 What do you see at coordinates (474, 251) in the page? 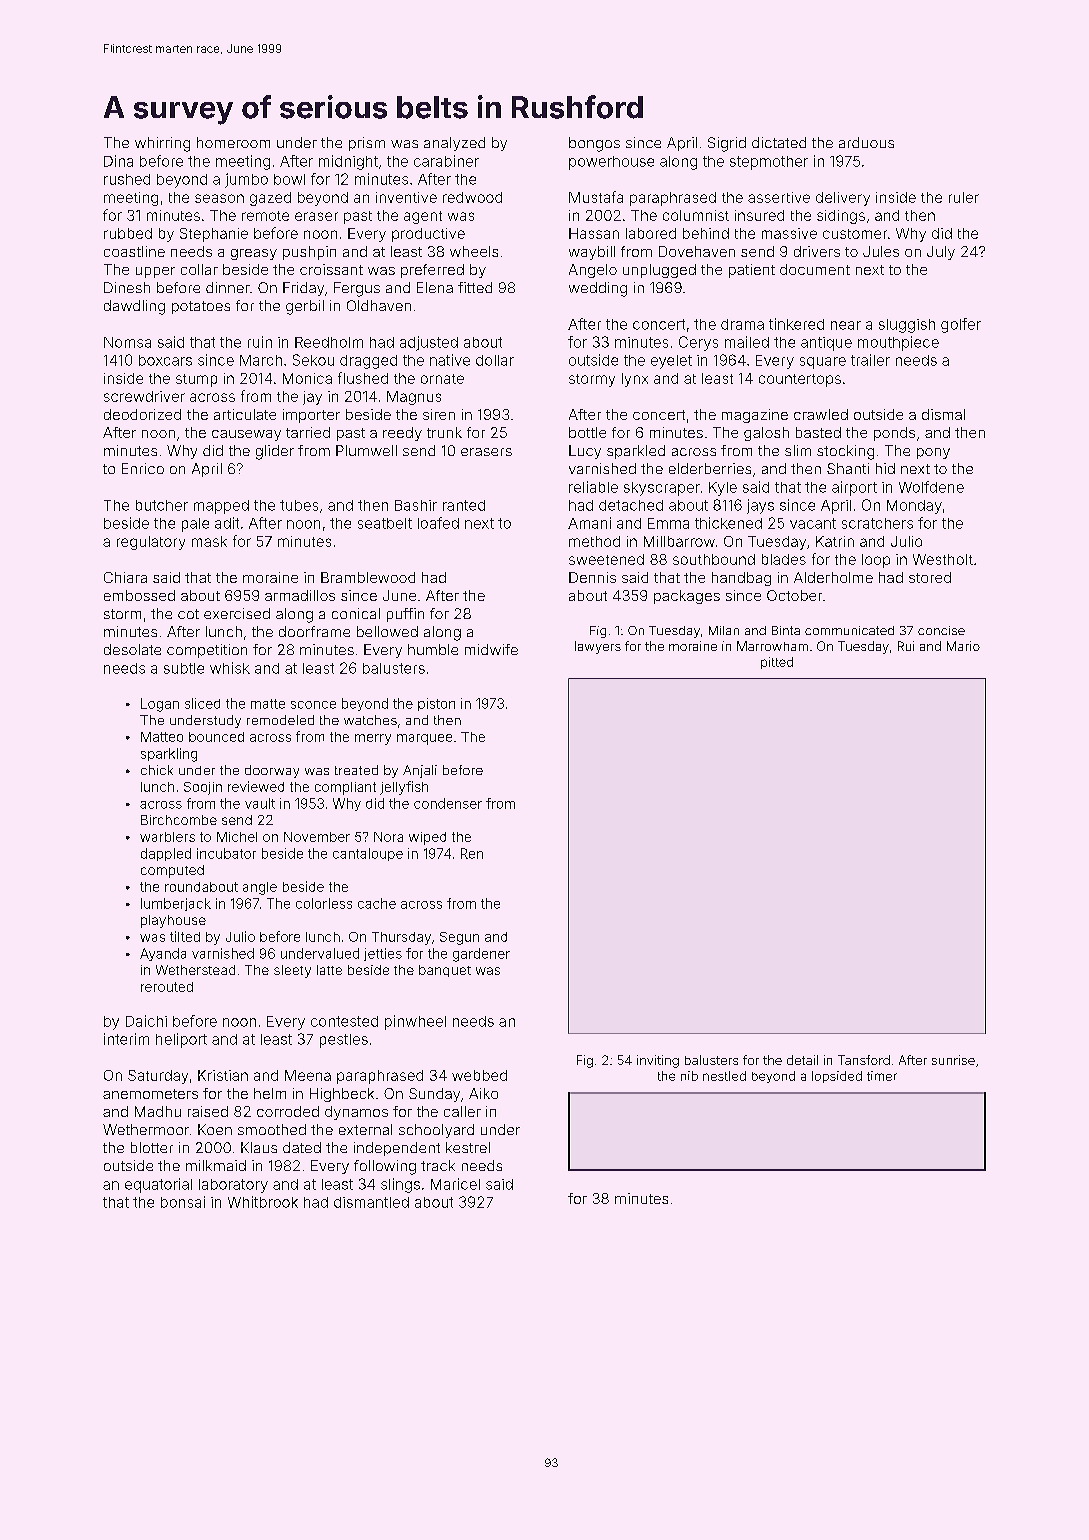
I see `wheels` at bounding box center [474, 251].
